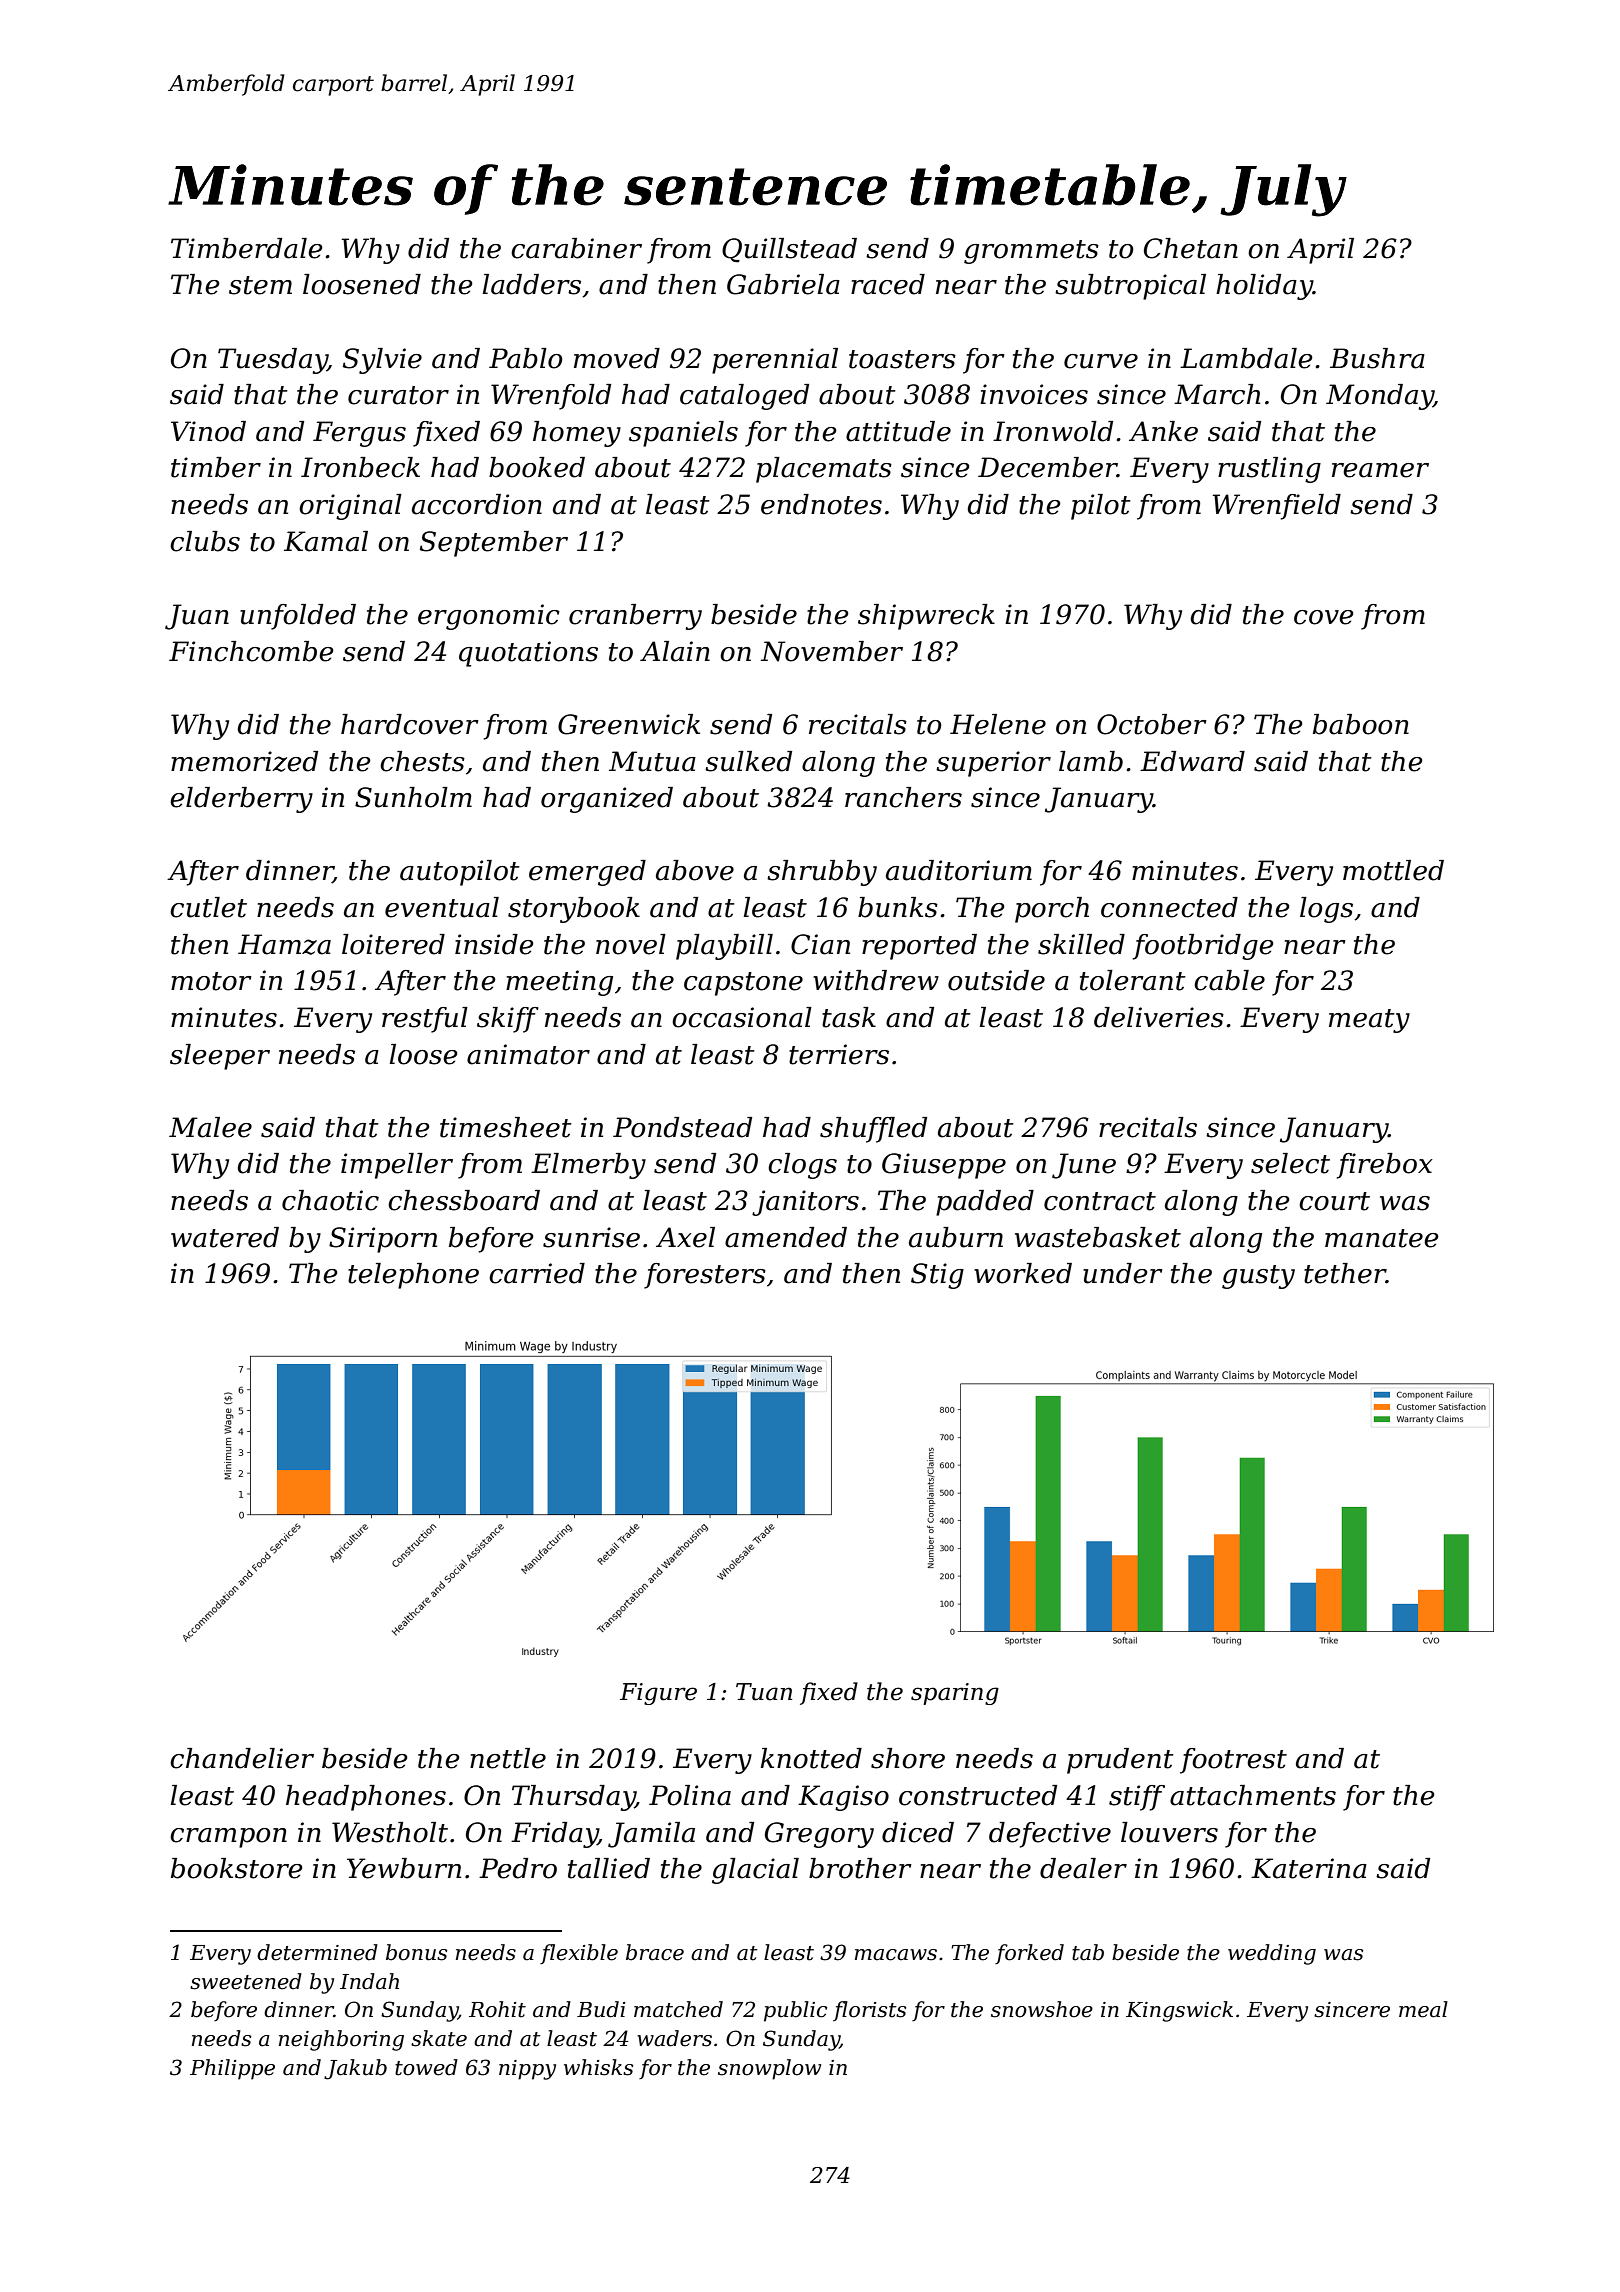 This page has width=1620, height=2292. What do you see at coordinates (956, 1237) in the page?
I see `auburn` at bounding box center [956, 1237].
